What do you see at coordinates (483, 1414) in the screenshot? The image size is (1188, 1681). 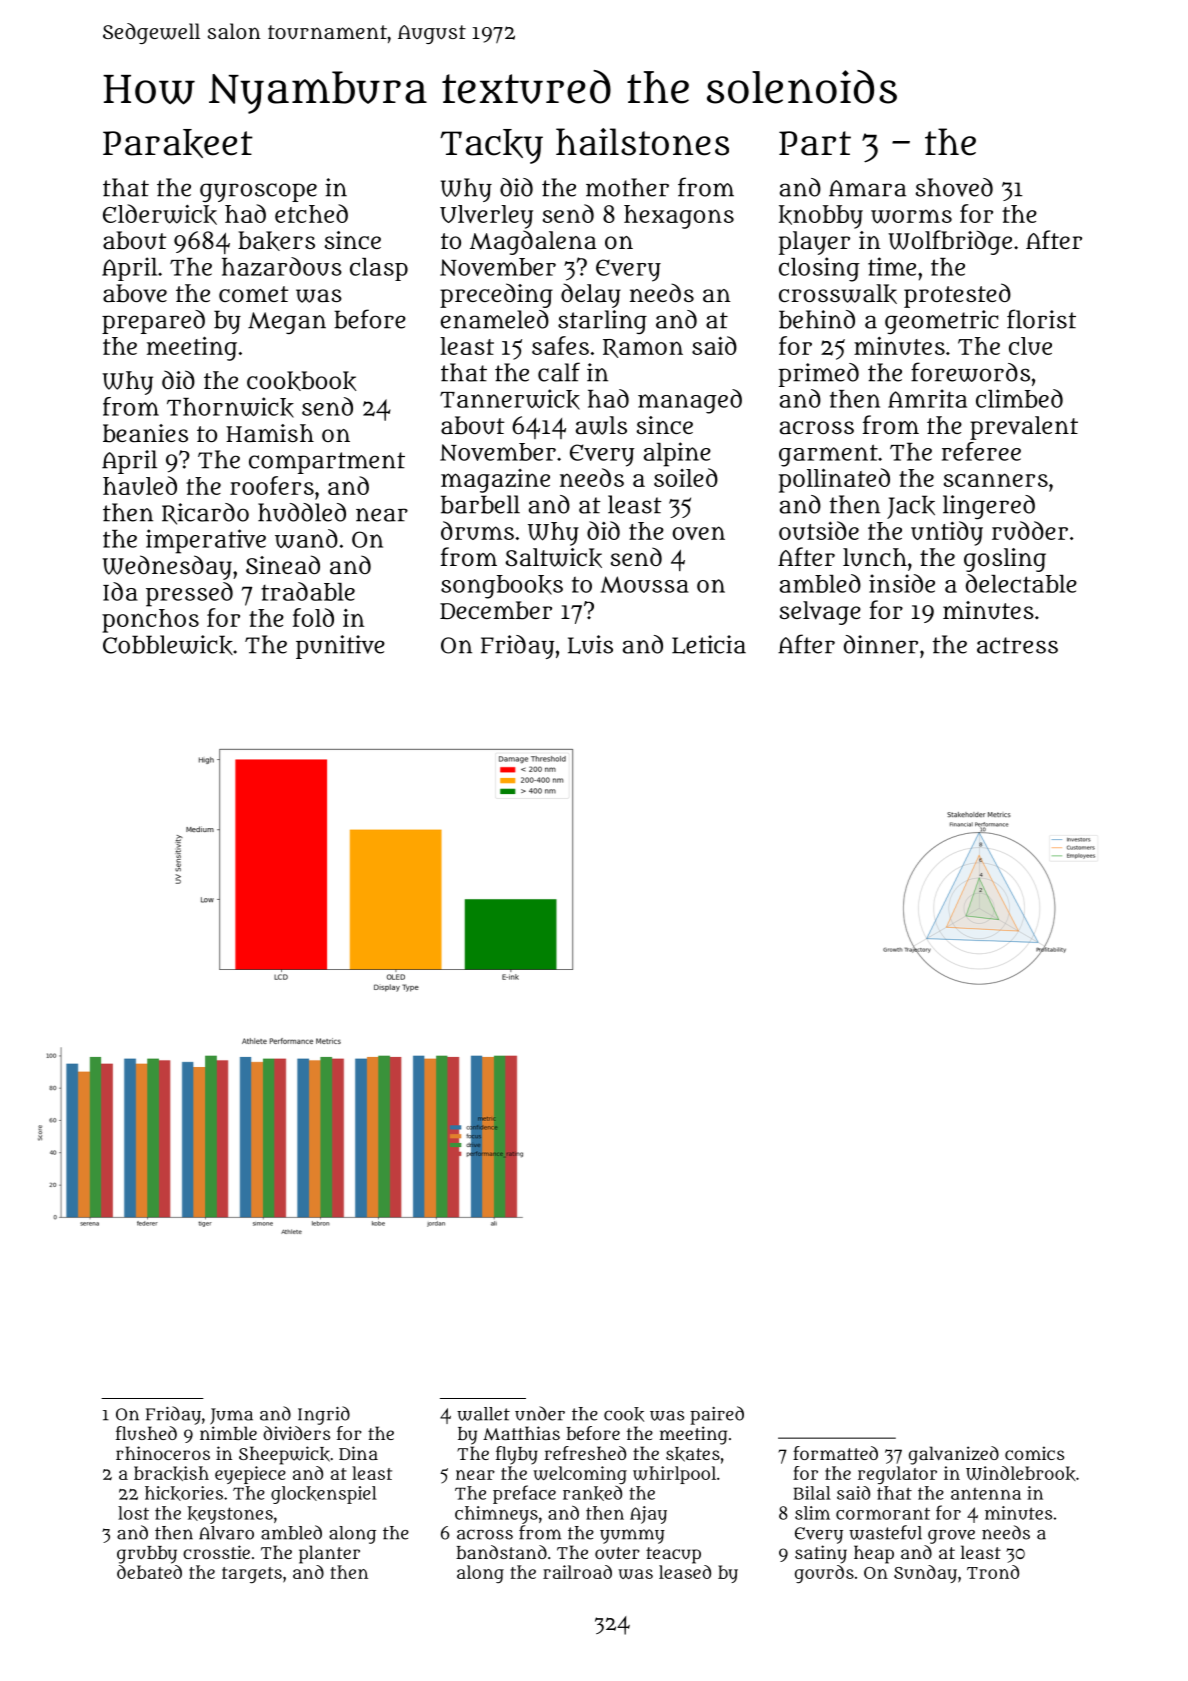 I see `wallet` at bounding box center [483, 1414].
